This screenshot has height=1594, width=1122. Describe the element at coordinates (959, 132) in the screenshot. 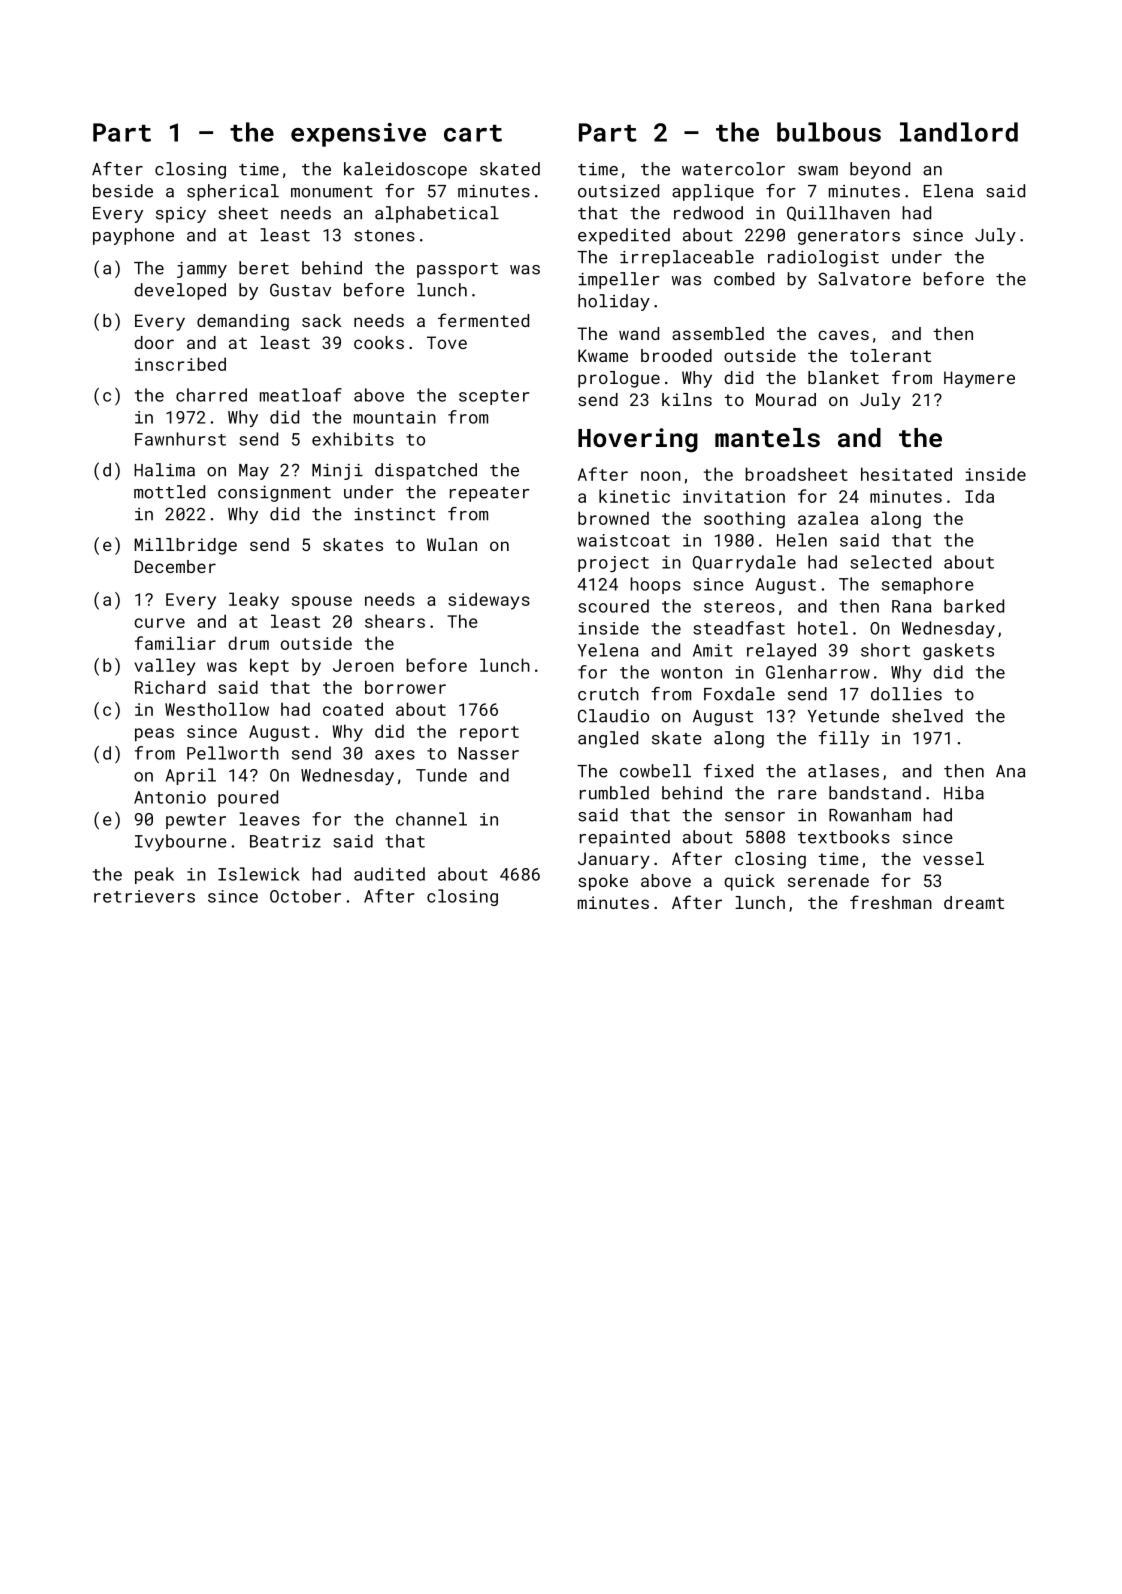

I see `landlord` at that location.
